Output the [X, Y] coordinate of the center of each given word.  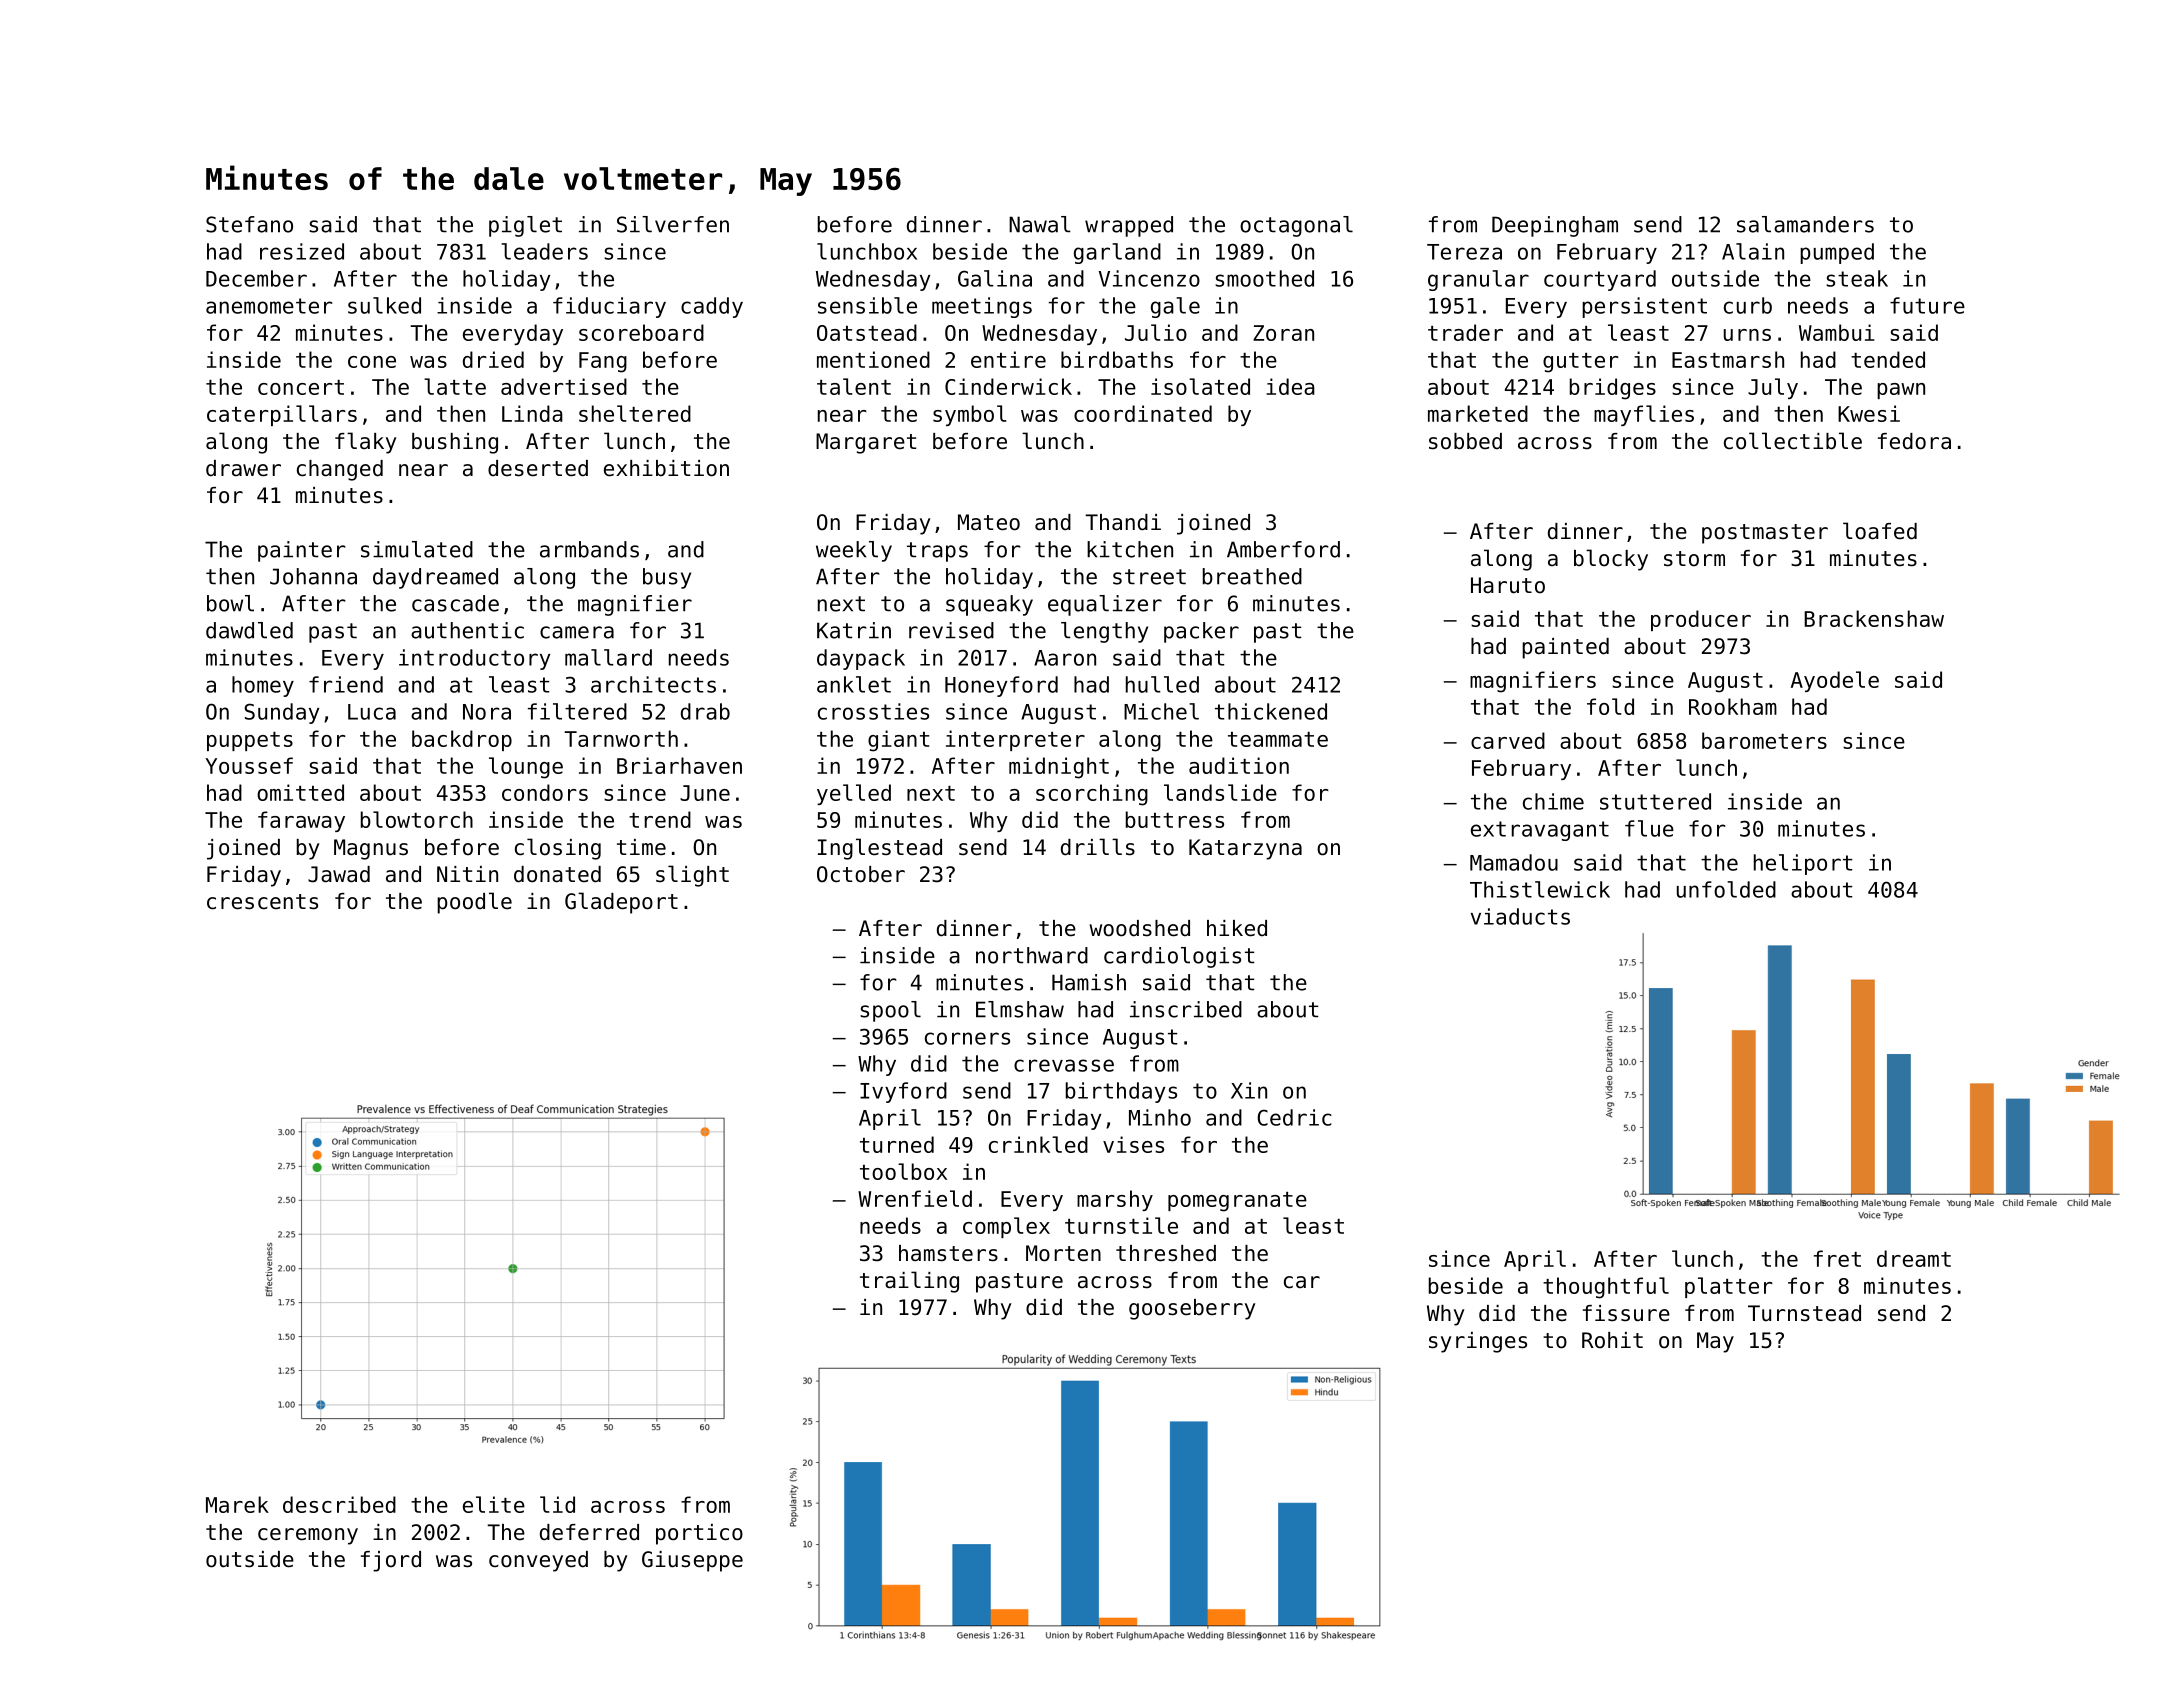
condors [545, 792]
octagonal [1296, 226]
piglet [525, 226]
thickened [1271, 711]
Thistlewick [1540, 889]
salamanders [1805, 224]
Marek [237, 1504]
